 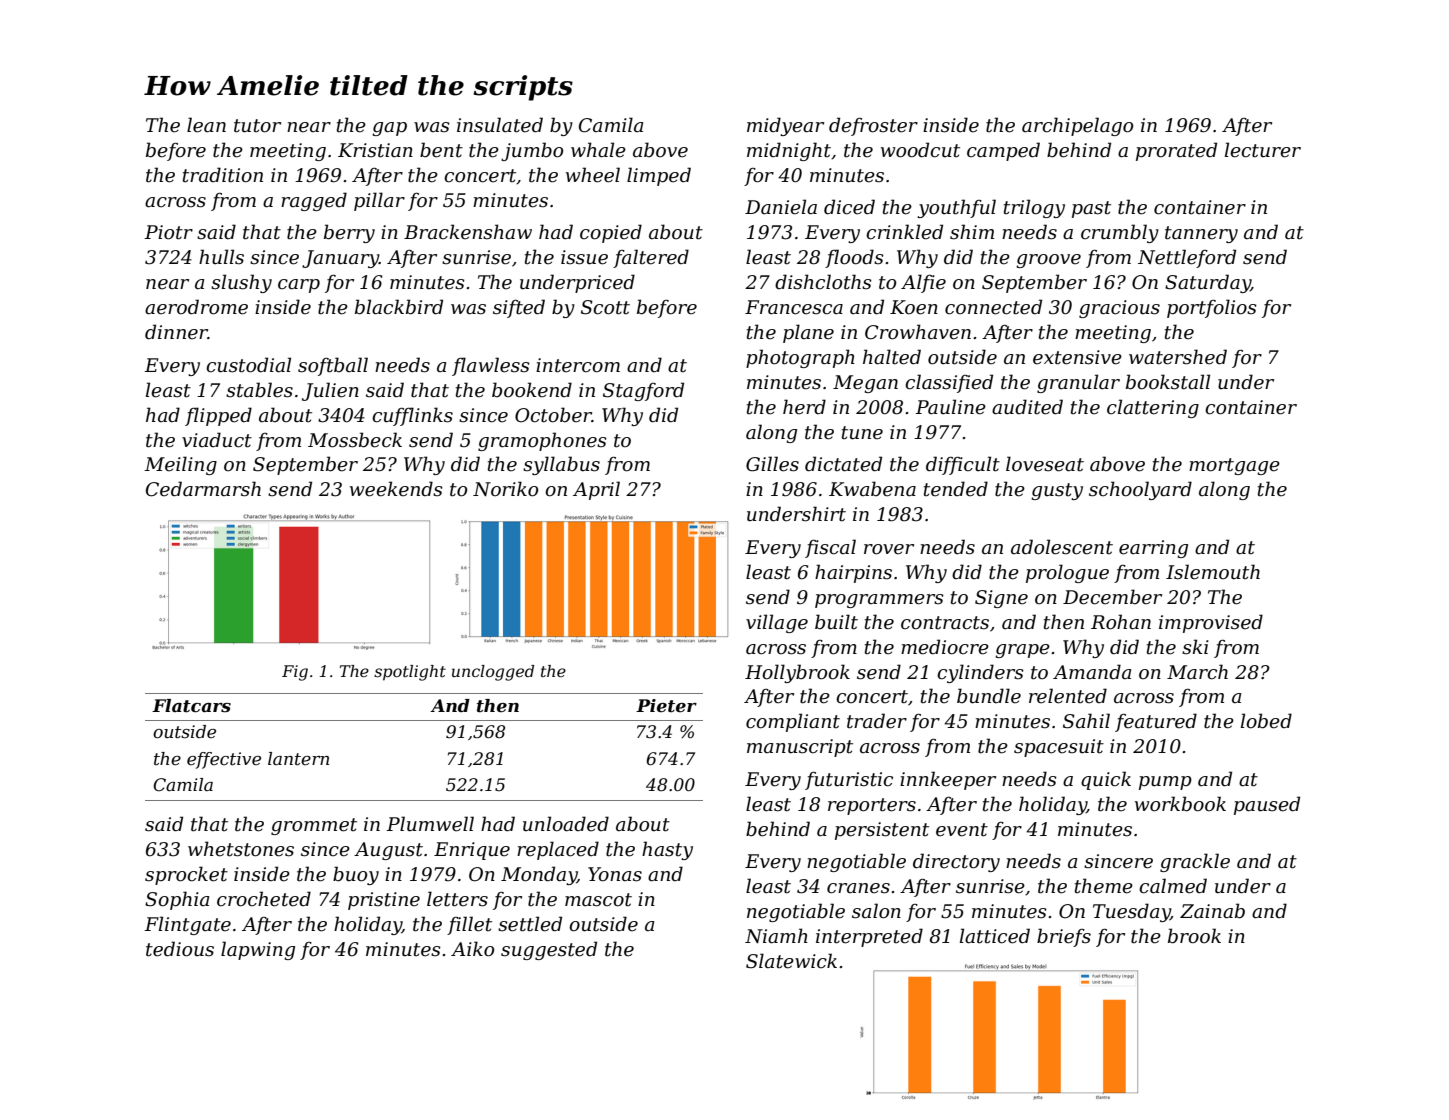 I want to click on blackbird, so click(x=399, y=307).
